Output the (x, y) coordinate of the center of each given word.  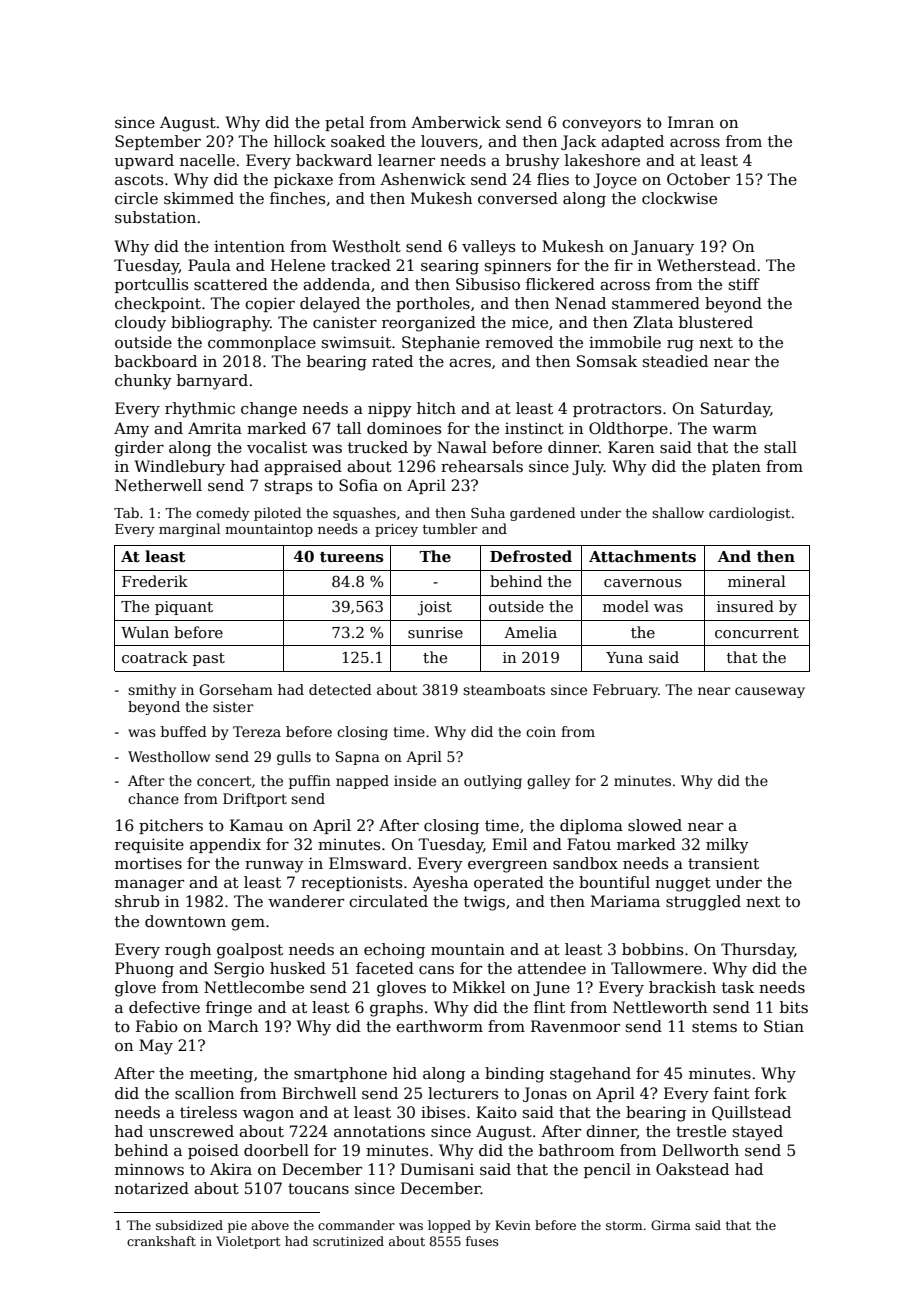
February (625, 691)
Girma (671, 1225)
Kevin (513, 1225)
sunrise (435, 632)
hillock (300, 141)
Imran (691, 122)
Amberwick (456, 122)
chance (153, 798)
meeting (221, 1075)
